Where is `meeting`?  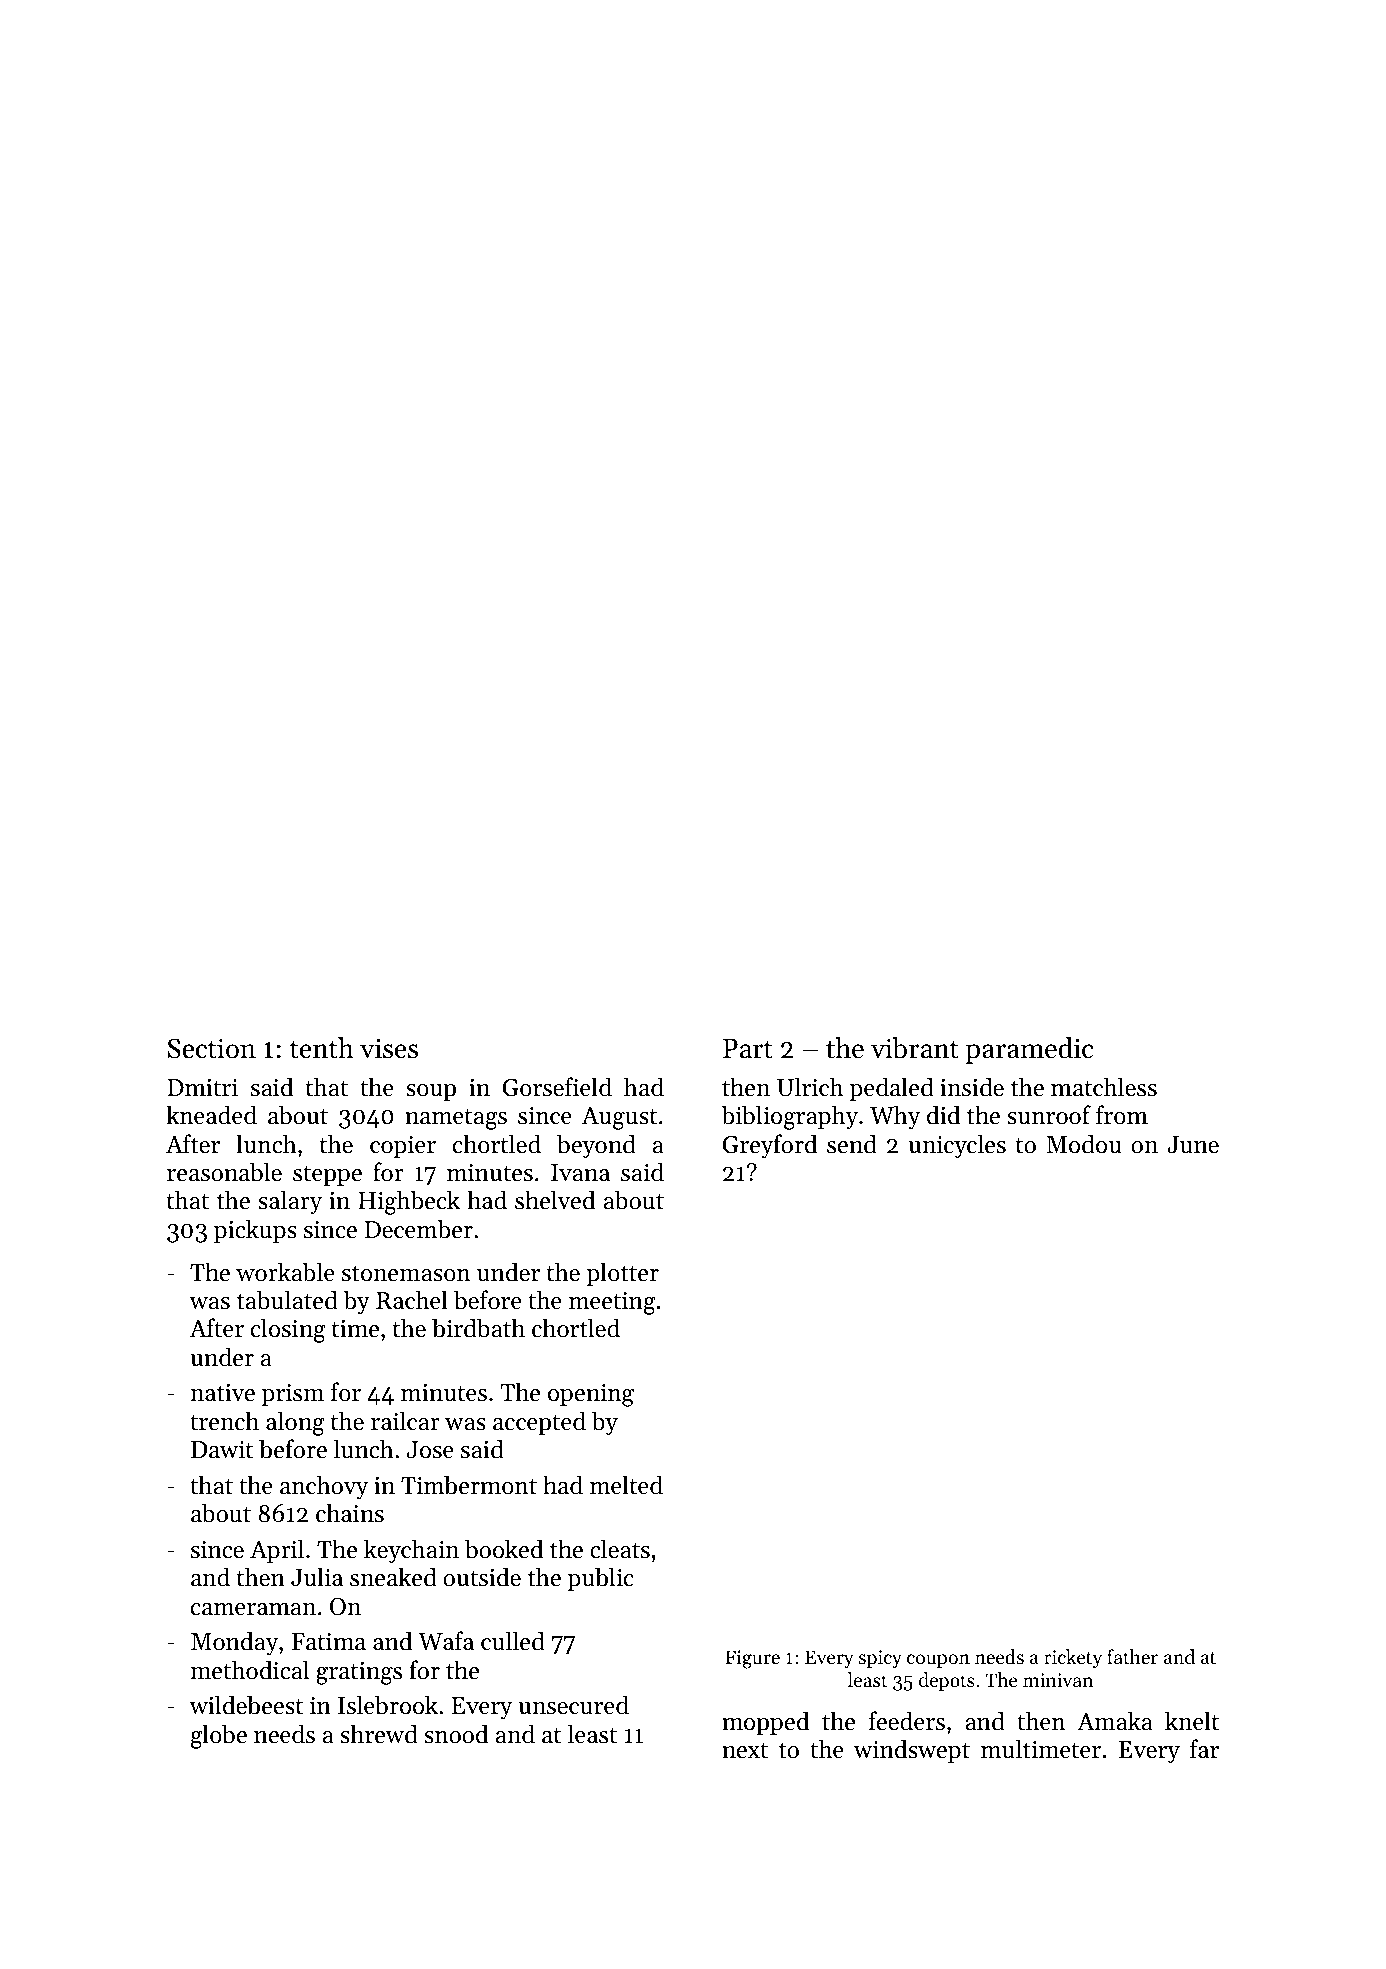 meeting is located at coordinates (612, 1303).
